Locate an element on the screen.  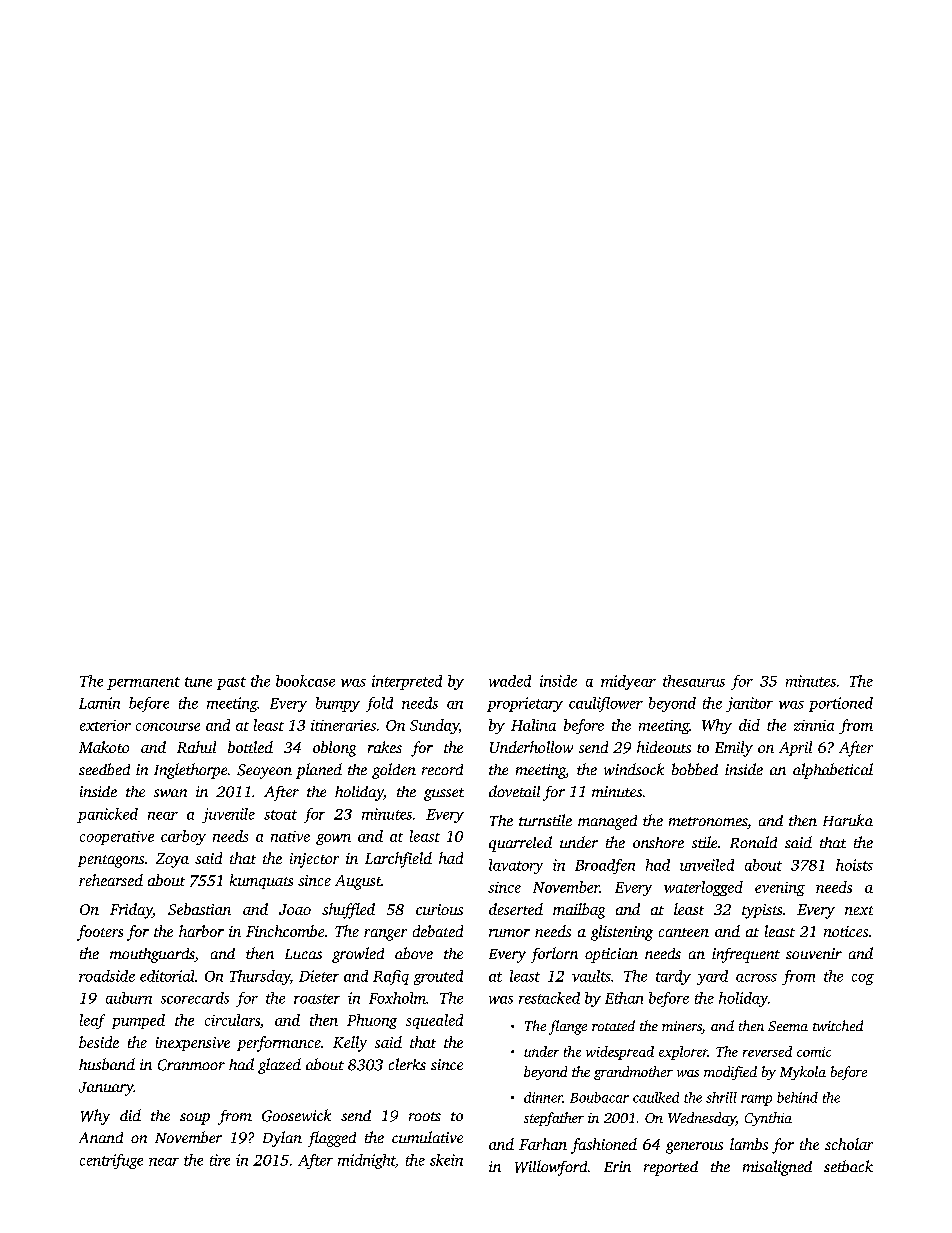
auburn is located at coordinates (129, 998).
